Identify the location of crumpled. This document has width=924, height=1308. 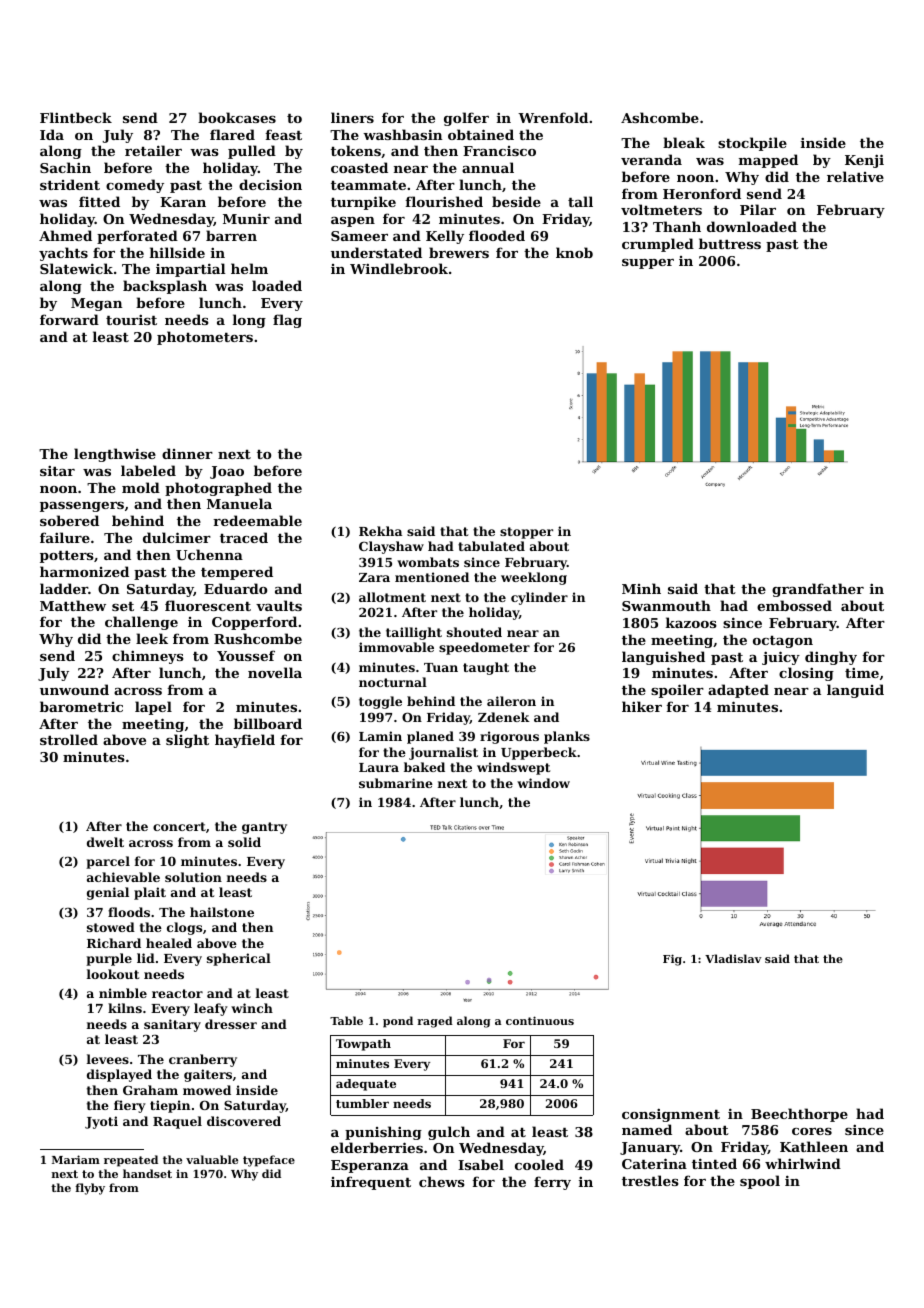
(658, 245).
